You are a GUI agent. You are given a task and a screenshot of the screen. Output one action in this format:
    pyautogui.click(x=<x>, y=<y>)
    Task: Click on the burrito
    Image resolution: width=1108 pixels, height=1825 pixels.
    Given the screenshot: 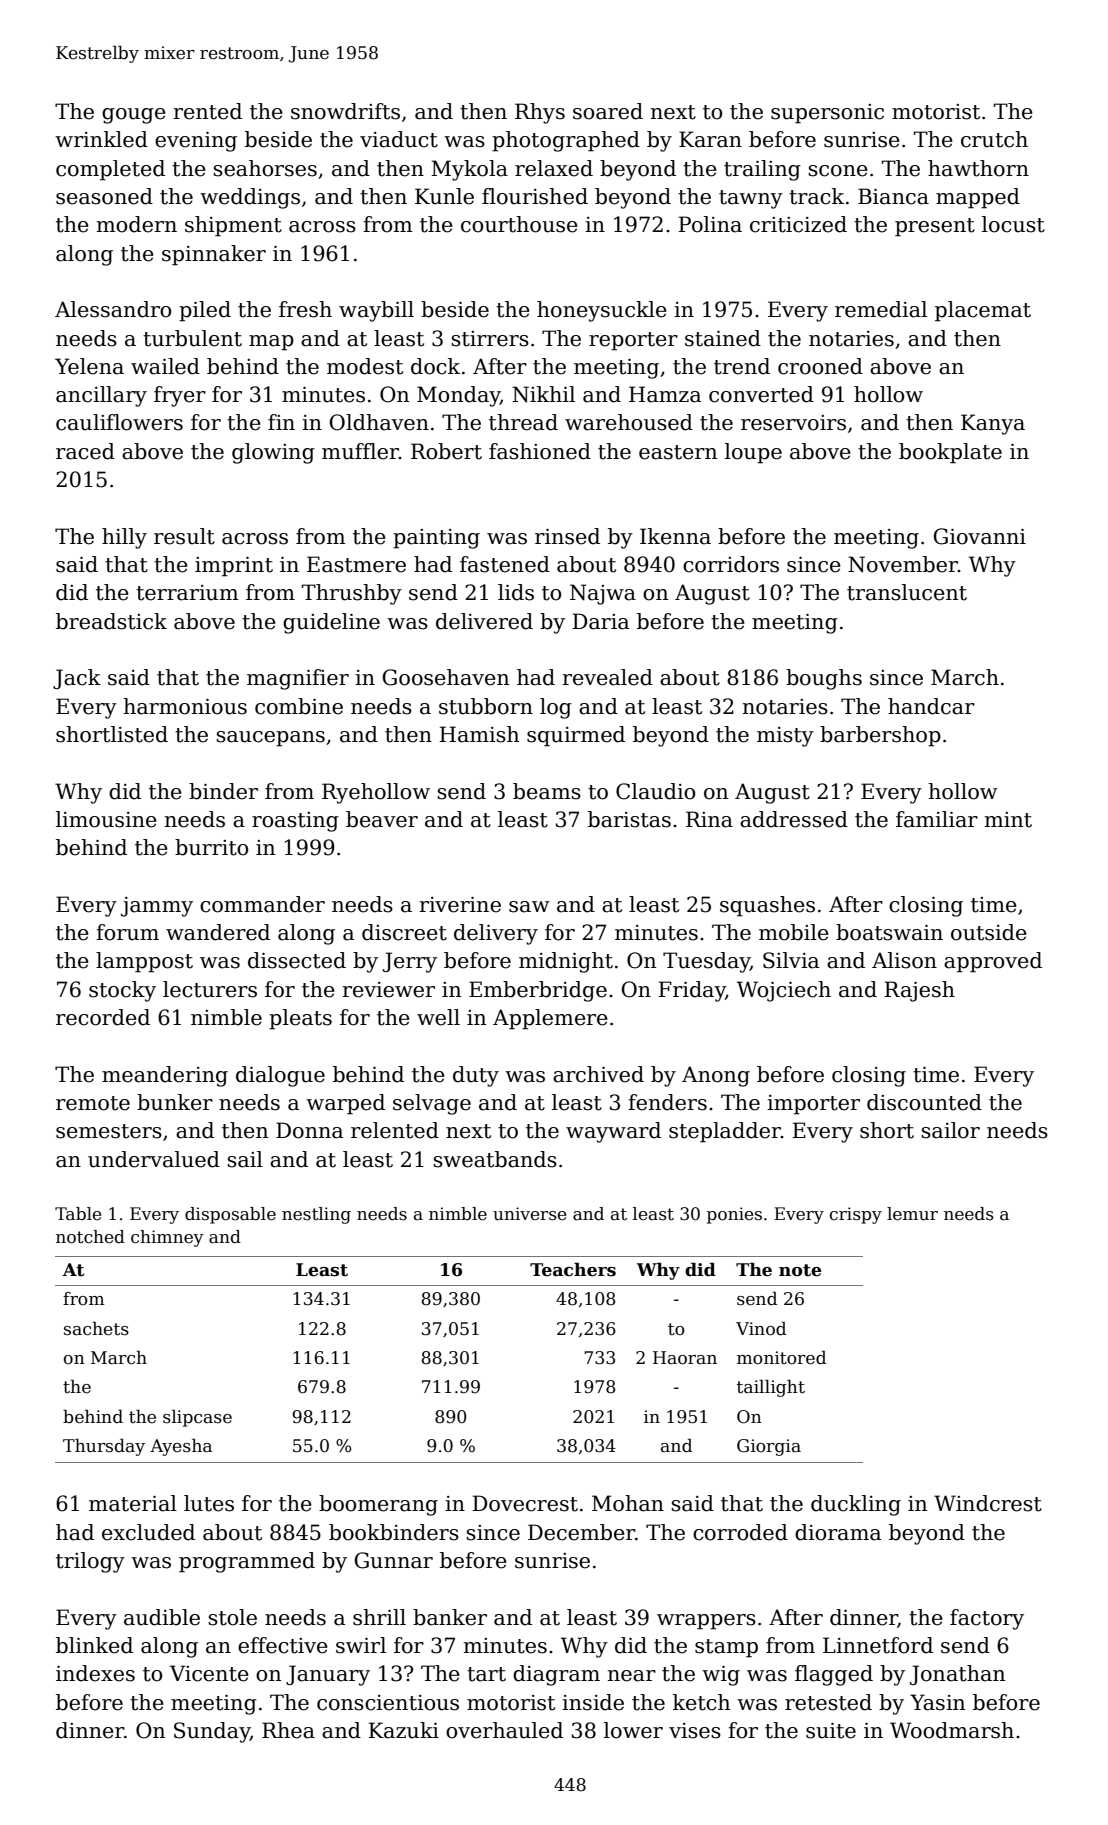 What is the action you would take?
    pyautogui.click(x=211, y=847)
